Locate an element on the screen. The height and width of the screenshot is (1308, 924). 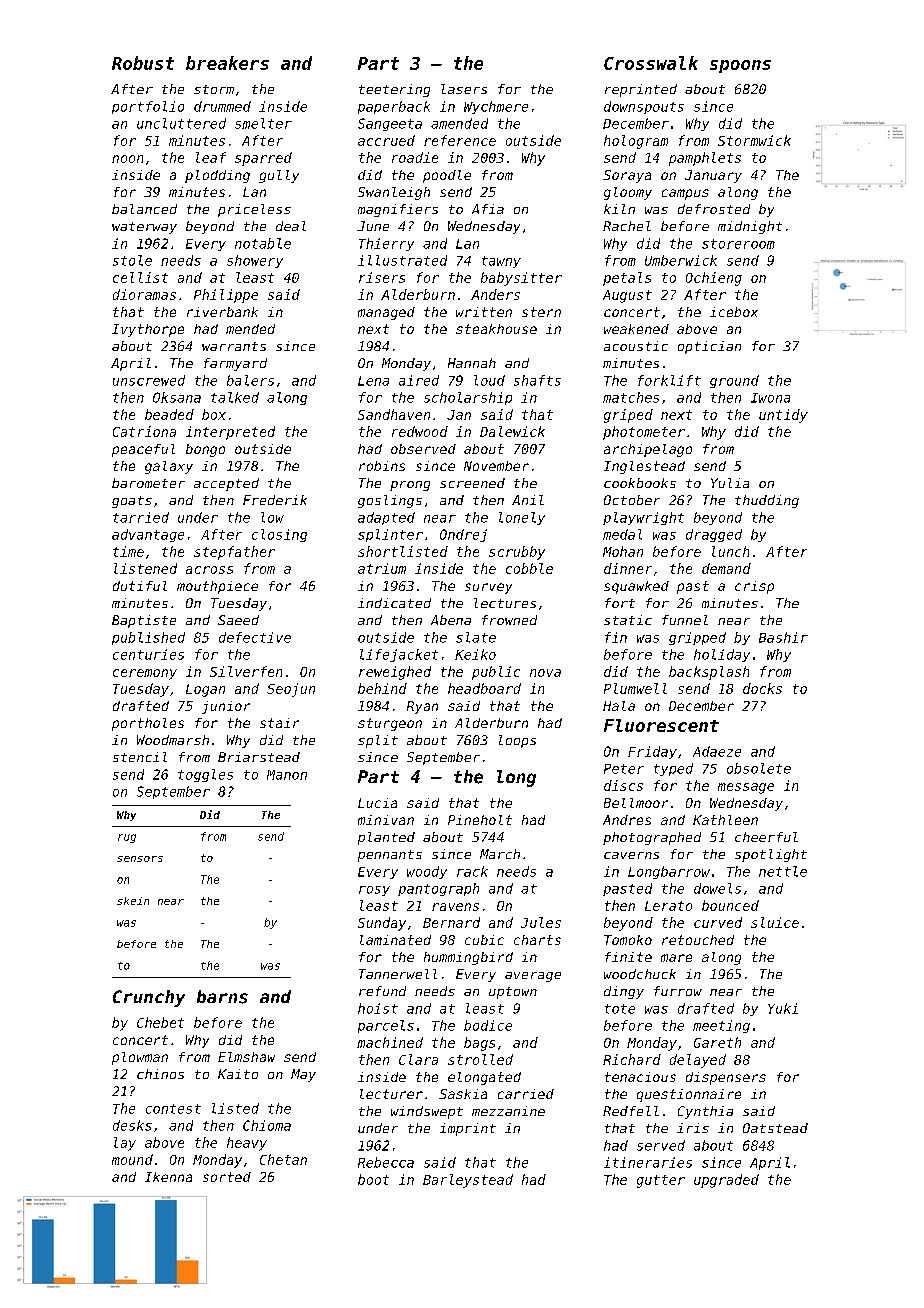
accepted is located at coordinates (226, 484).
